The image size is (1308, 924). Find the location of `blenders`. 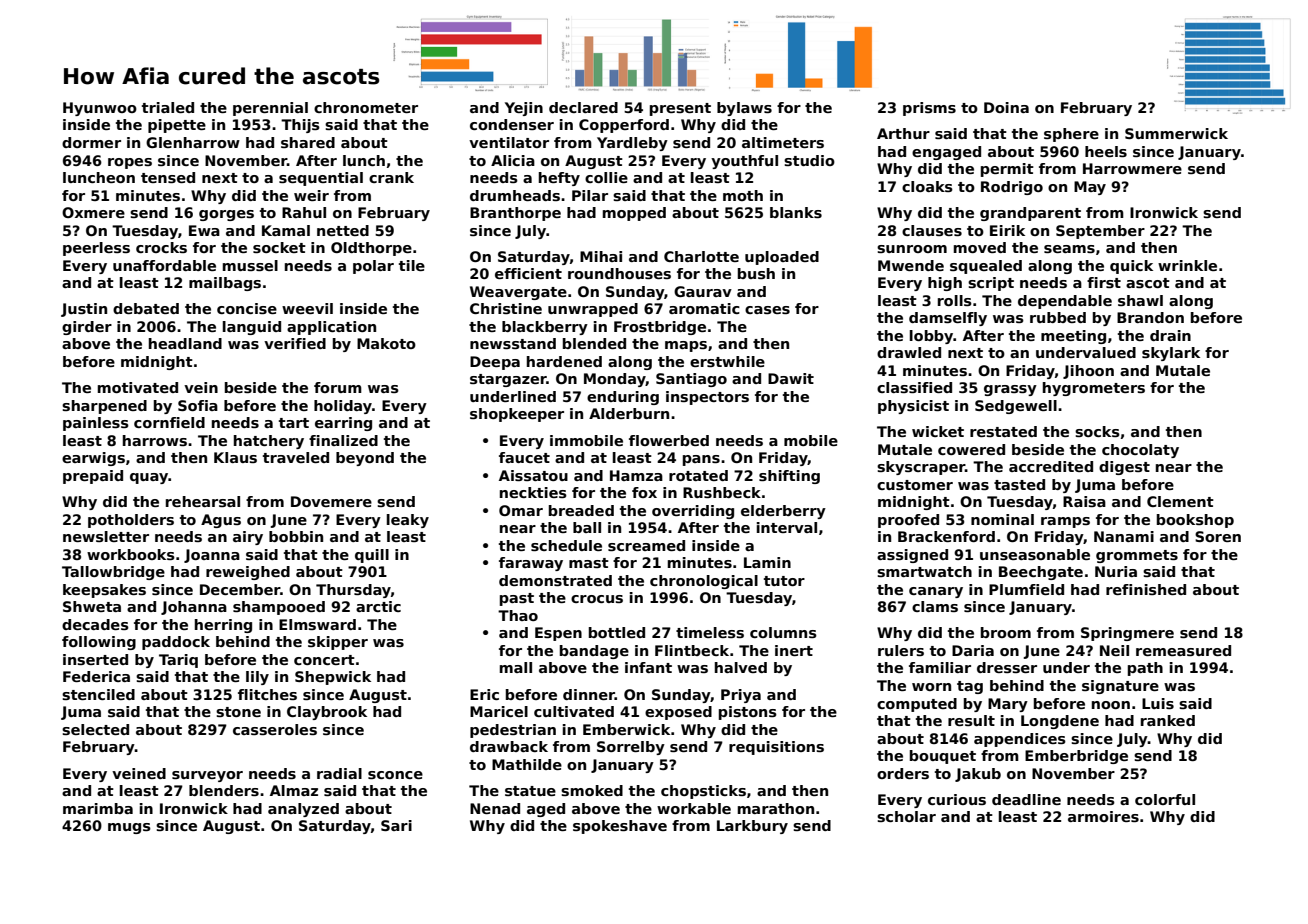

blenders is located at coordinates (224, 790).
